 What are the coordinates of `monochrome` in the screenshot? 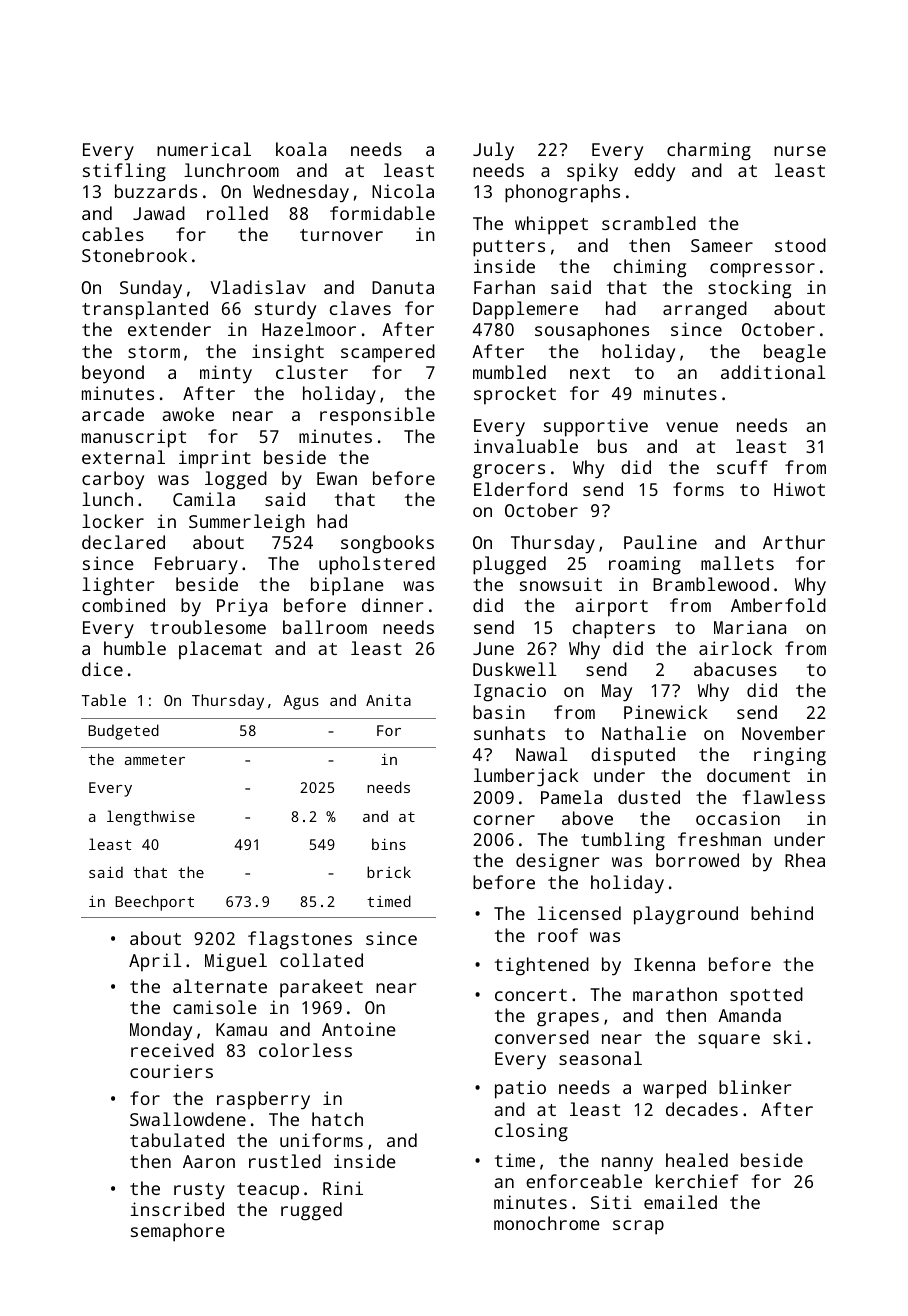 It's located at (547, 1223).
